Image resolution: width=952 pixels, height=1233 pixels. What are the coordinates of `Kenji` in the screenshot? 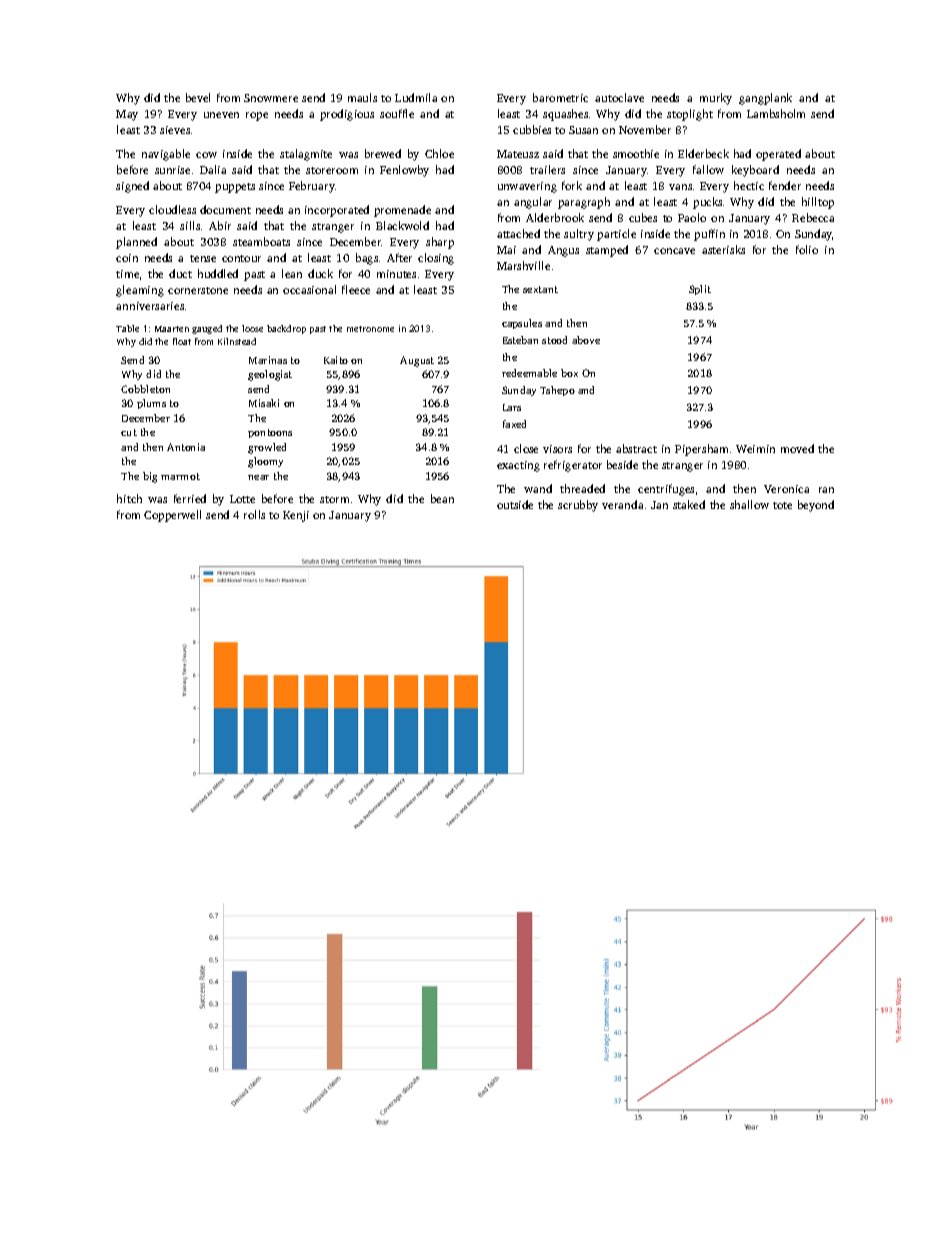 It's located at (296, 516).
